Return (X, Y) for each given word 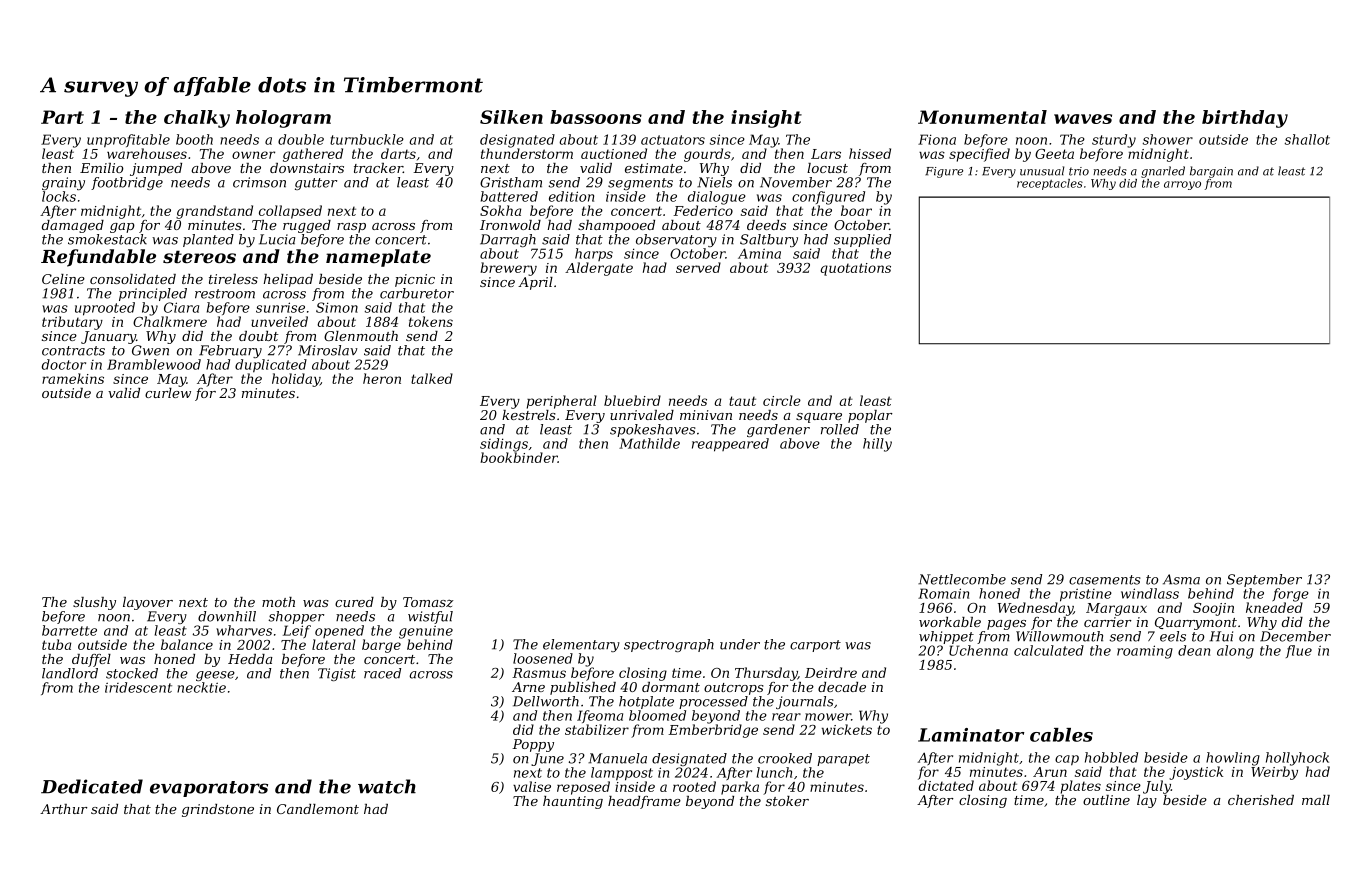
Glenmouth (361, 336)
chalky (197, 119)
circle (782, 400)
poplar (870, 416)
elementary (581, 645)
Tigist (337, 674)
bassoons (596, 117)
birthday (1245, 119)
